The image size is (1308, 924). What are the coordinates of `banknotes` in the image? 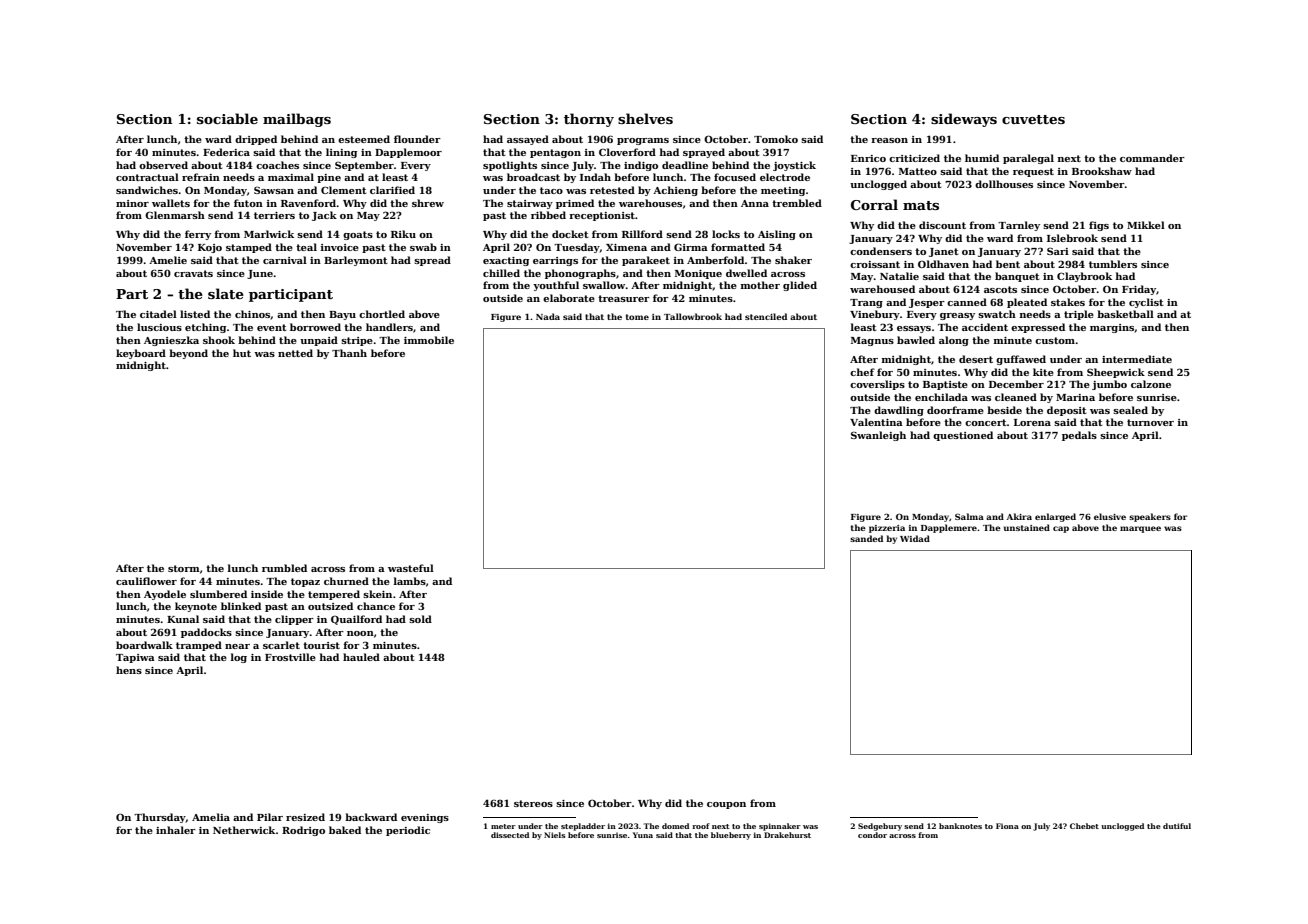 It's located at (960, 826).
